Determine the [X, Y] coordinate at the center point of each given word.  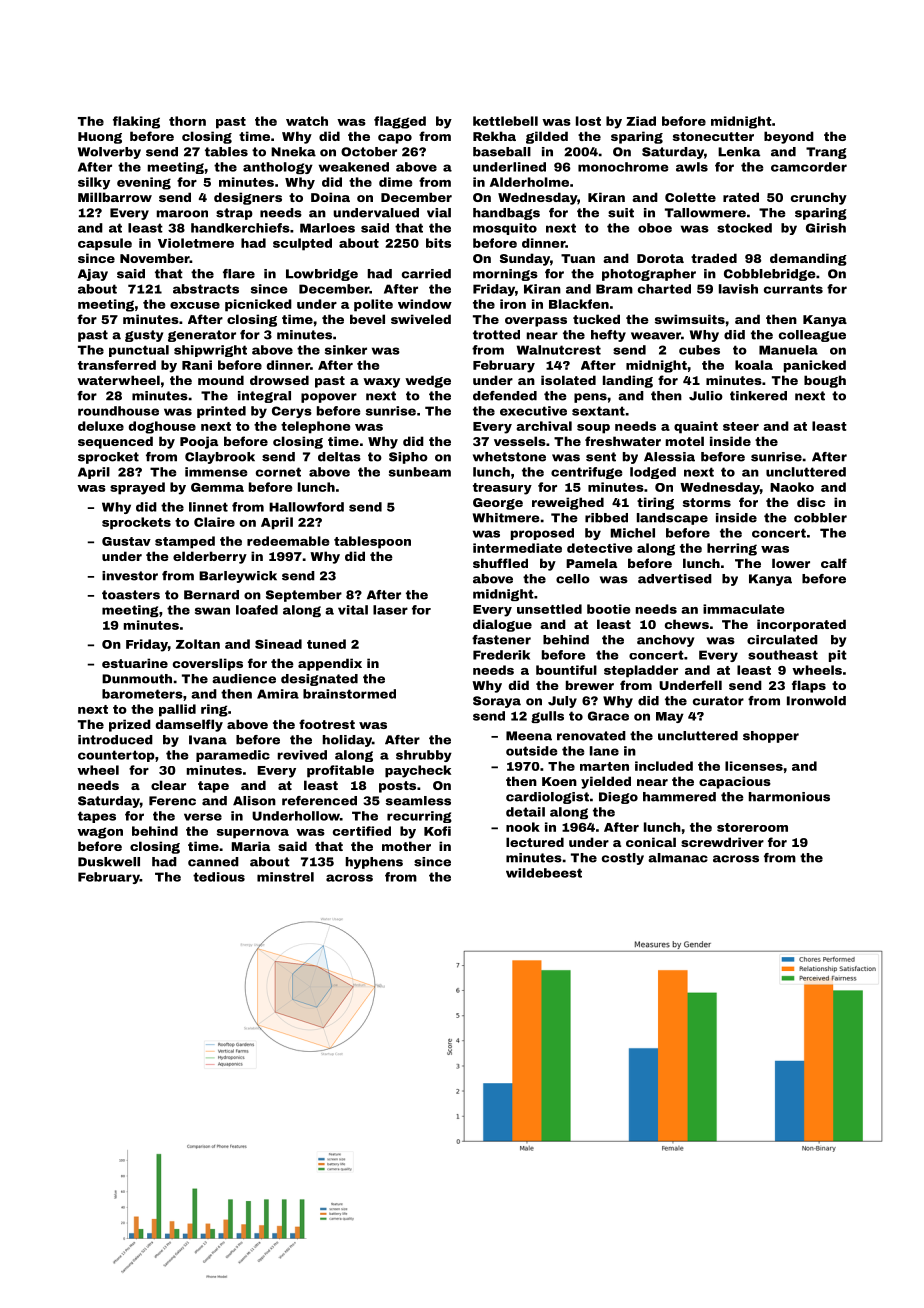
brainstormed [349, 694]
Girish [826, 228]
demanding [808, 259]
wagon [100, 833]
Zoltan [198, 644]
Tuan [578, 258]
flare [239, 274]
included [664, 766]
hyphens [374, 863]
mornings [505, 275]
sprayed [137, 488]
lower [791, 563]
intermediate [517, 548]
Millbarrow [115, 197]
